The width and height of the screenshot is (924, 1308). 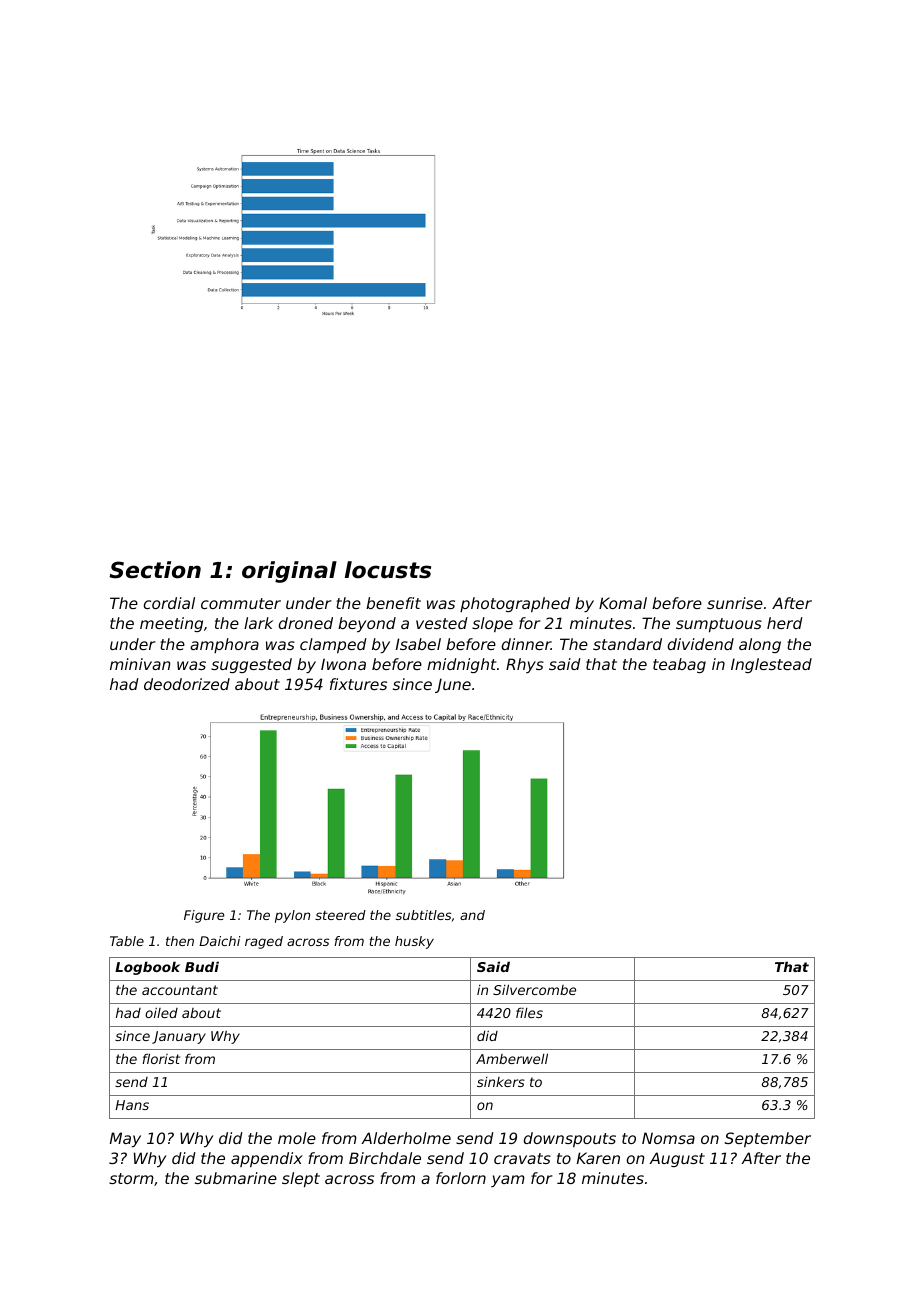 What do you see at coordinates (155, 570) in the screenshot?
I see `Section` at bounding box center [155, 570].
